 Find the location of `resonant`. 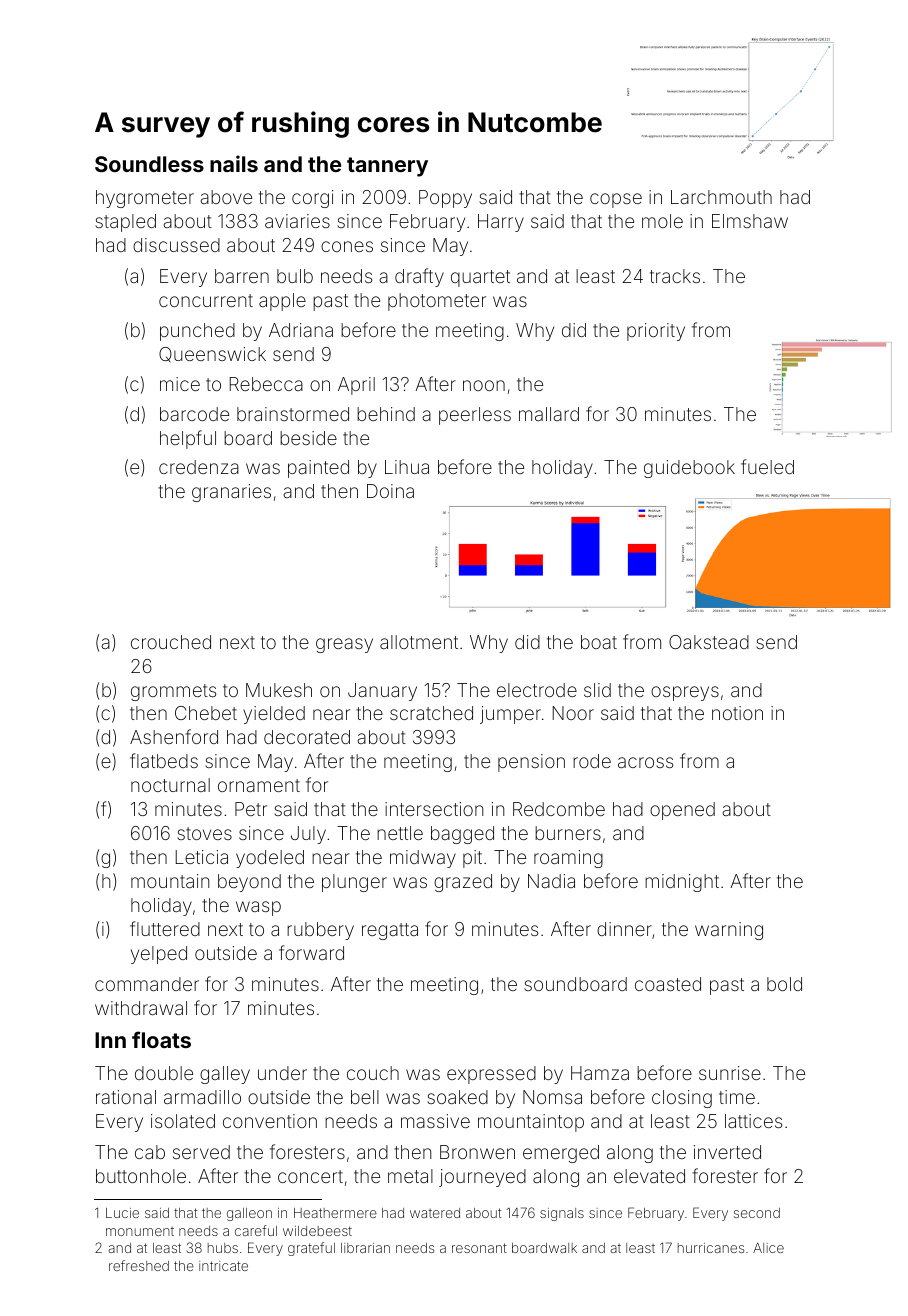

resonant is located at coordinates (479, 1248).
